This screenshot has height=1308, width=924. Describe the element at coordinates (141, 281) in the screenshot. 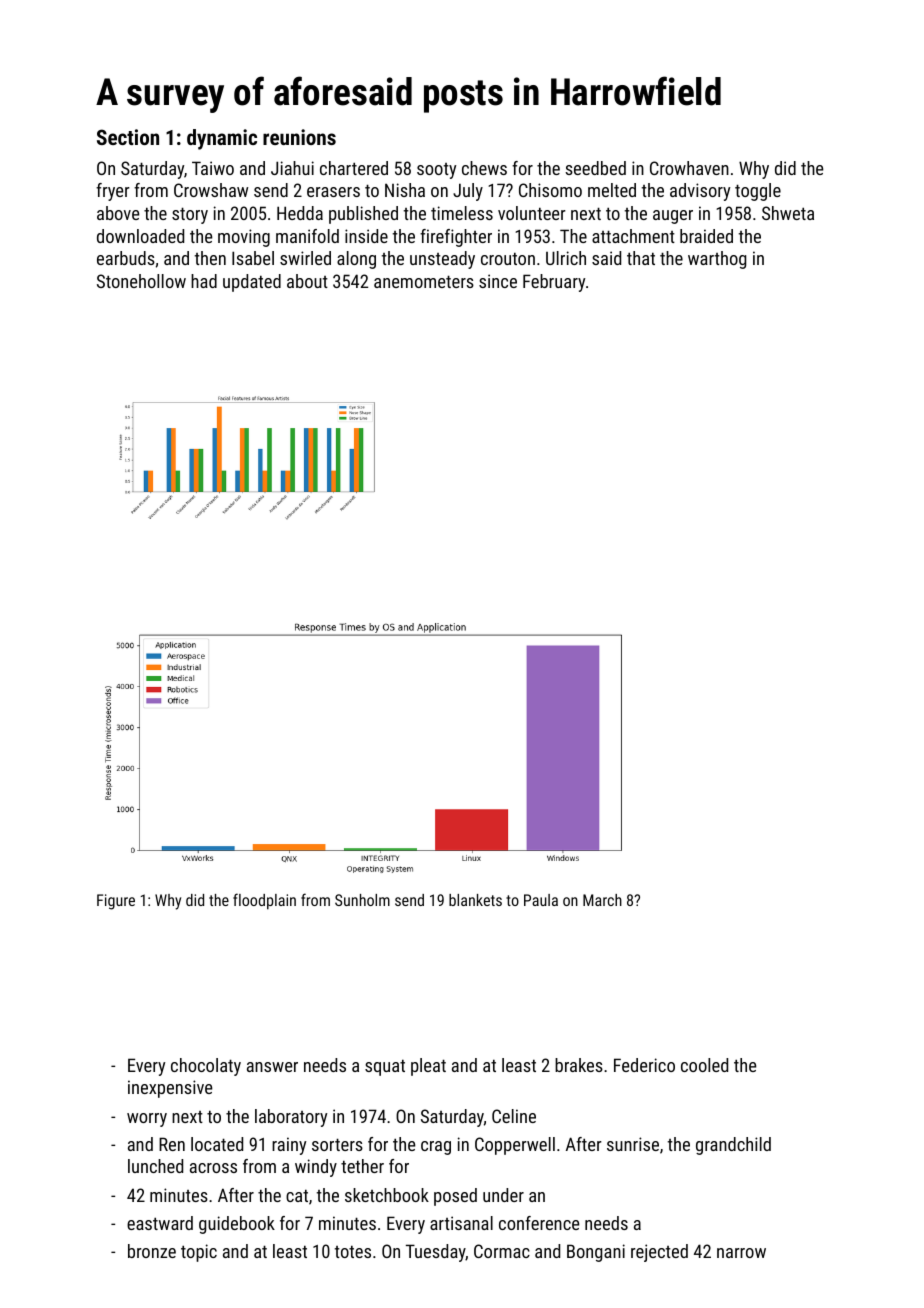

I see `Stonehollow` at that location.
